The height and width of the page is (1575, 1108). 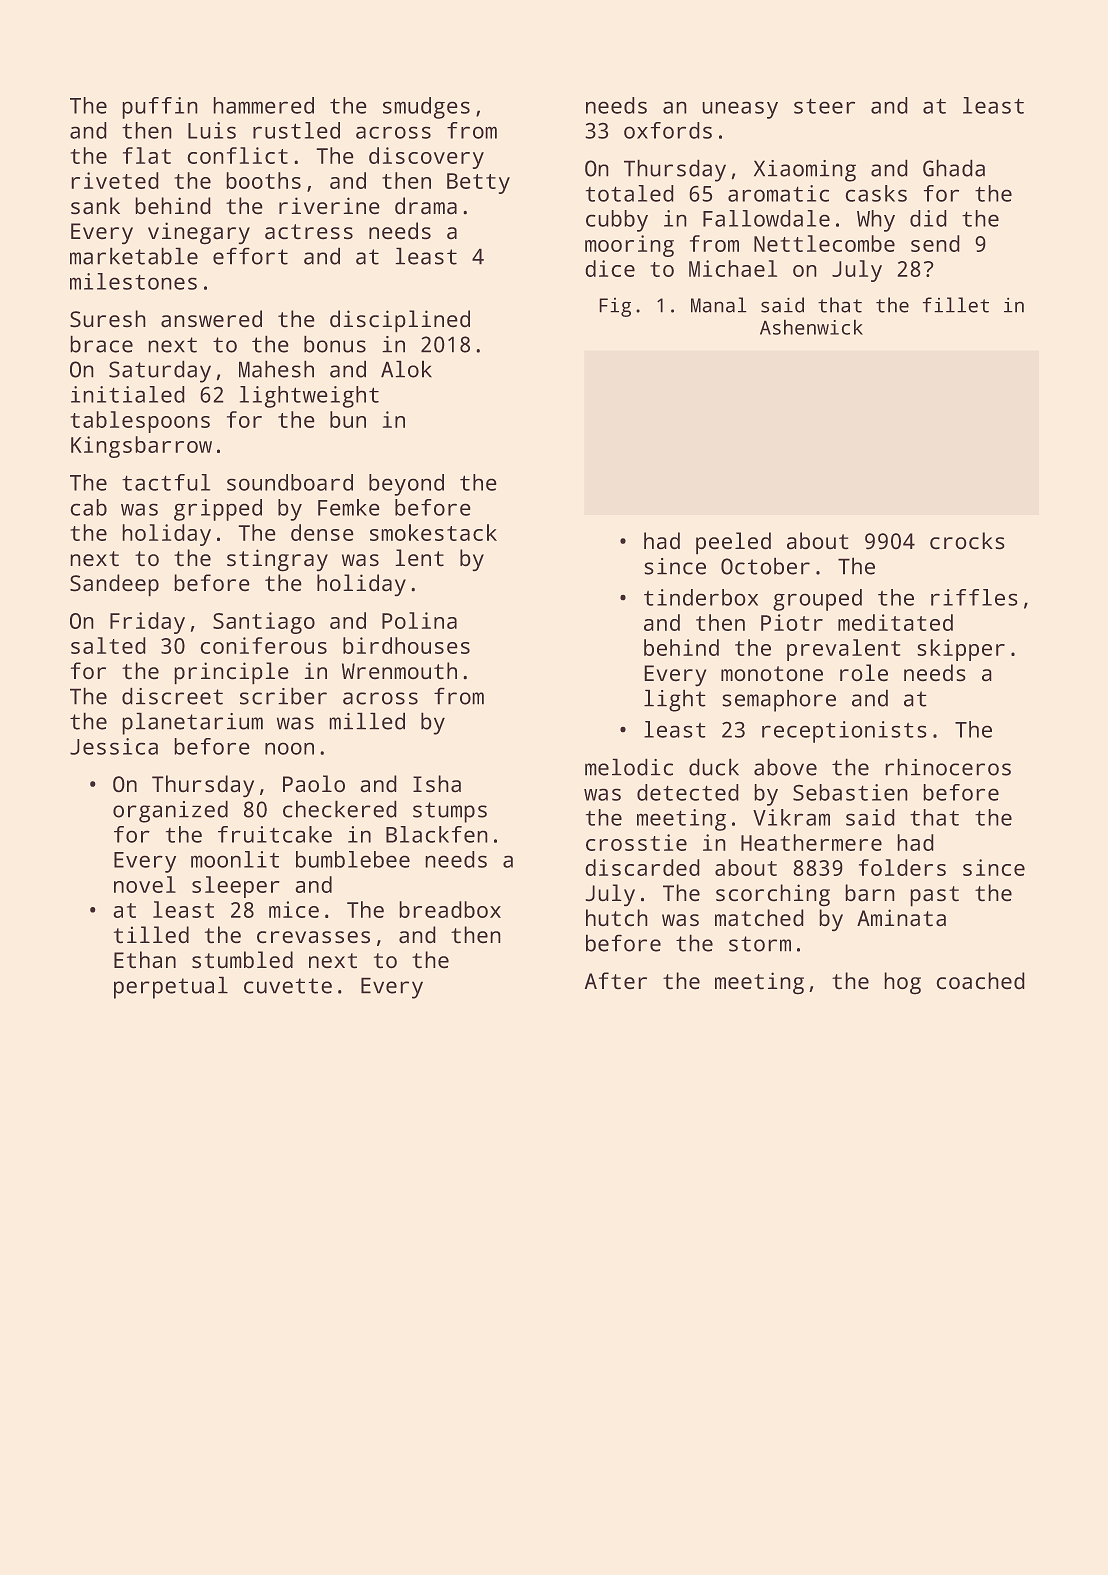 What do you see at coordinates (895, 622) in the page?
I see `meditated` at bounding box center [895, 622].
